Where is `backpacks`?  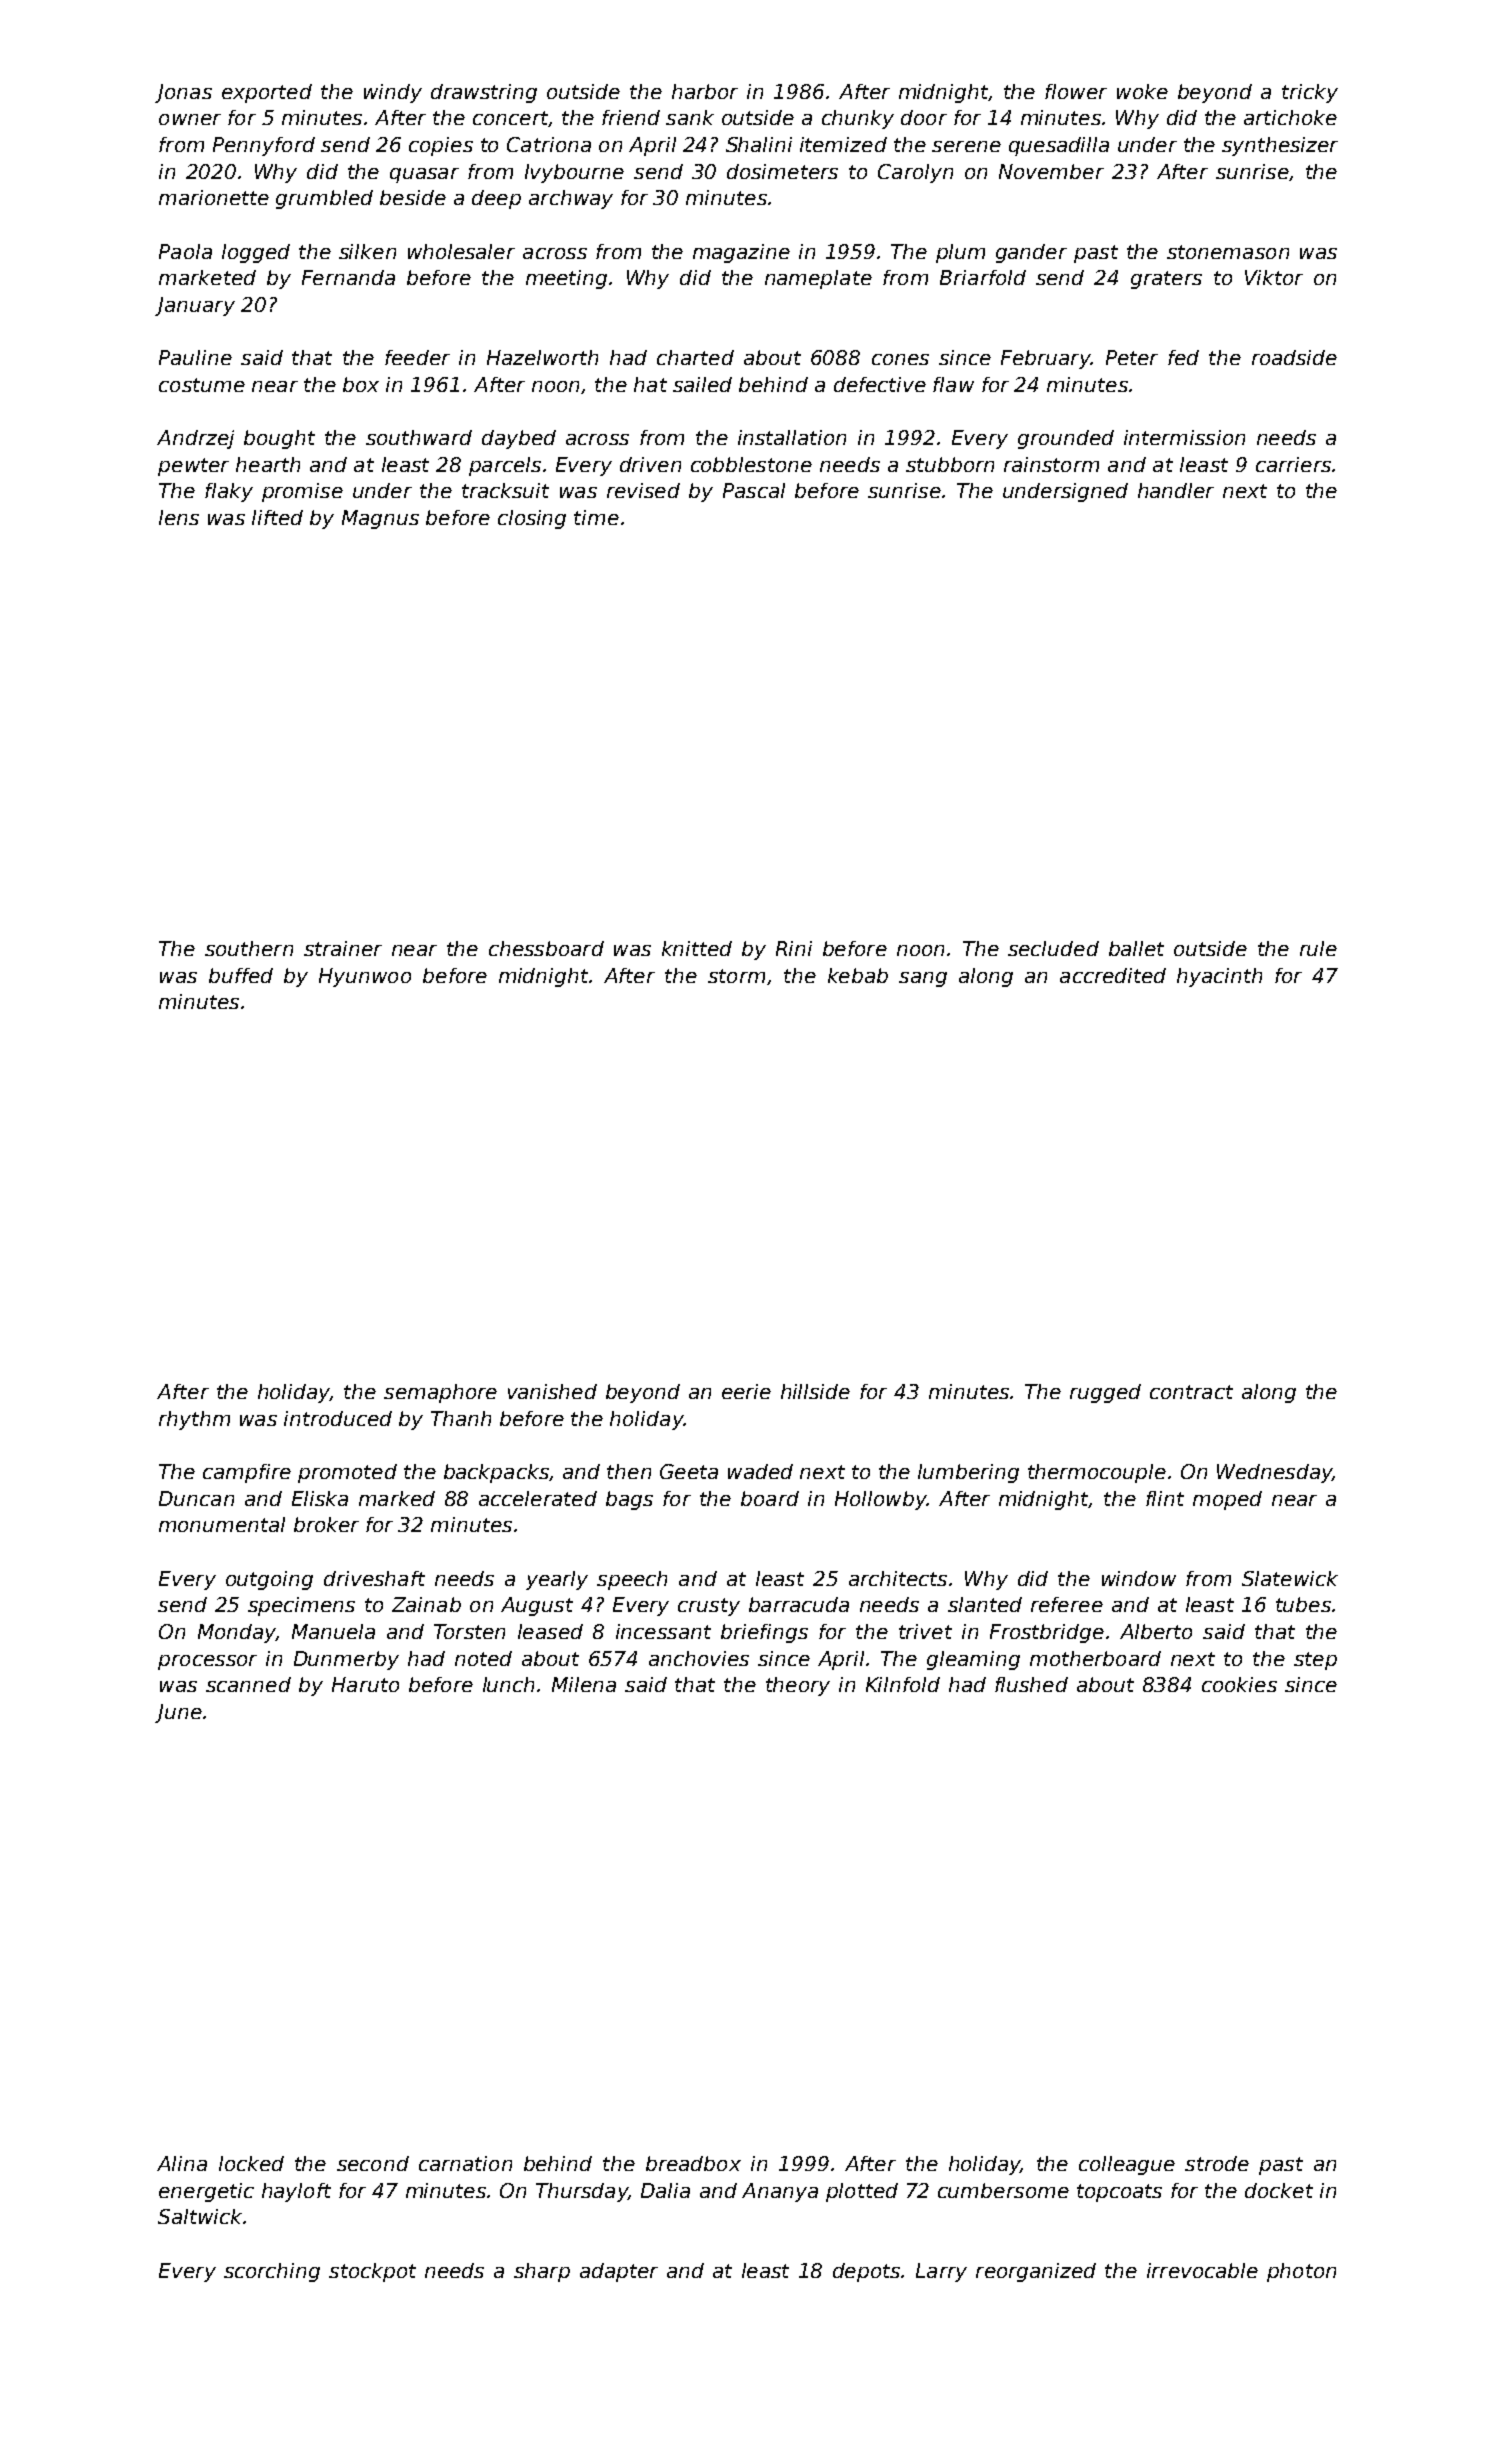
backpacks is located at coordinates (496, 1473).
